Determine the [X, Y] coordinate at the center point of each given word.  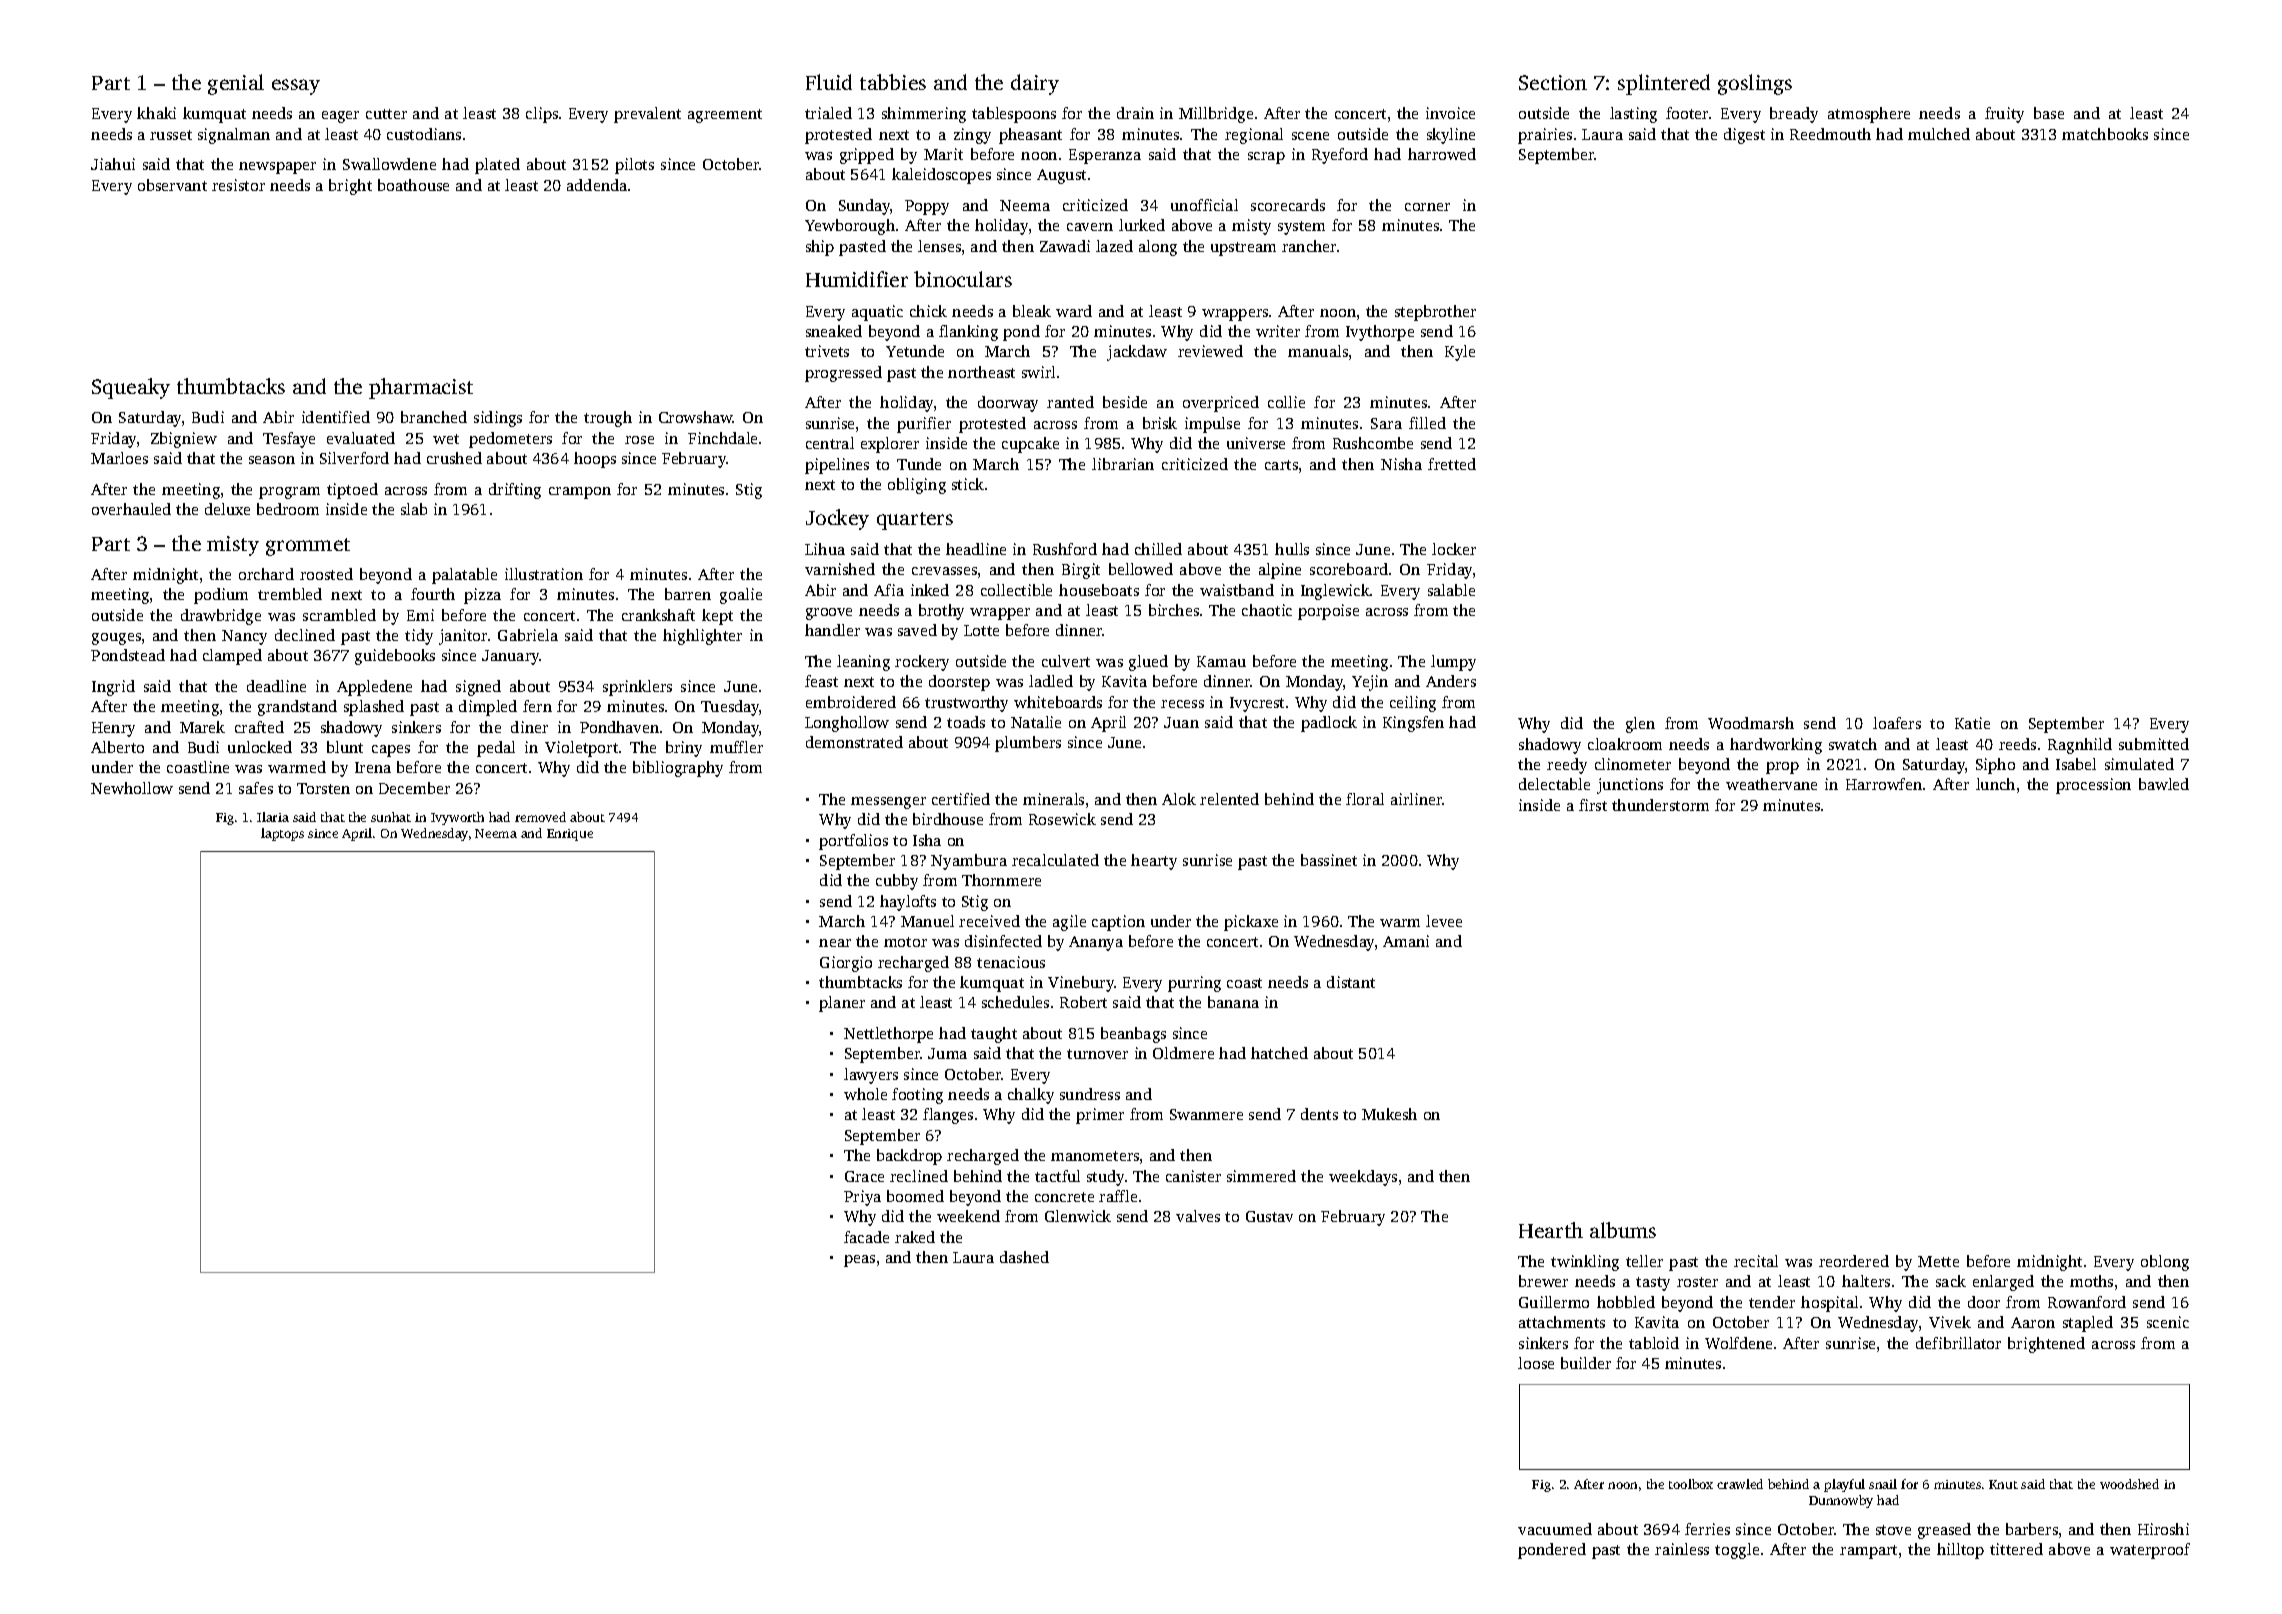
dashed [1024, 1257]
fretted [1452, 464]
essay [296, 87]
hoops [595, 460]
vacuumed [1555, 1529]
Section [1553, 82]
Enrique [570, 835]
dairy [1035, 84]
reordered [1854, 1261]
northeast [981, 372]
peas [859, 1261]
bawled [2164, 784]
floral [1365, 799]
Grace [864, 1176]
